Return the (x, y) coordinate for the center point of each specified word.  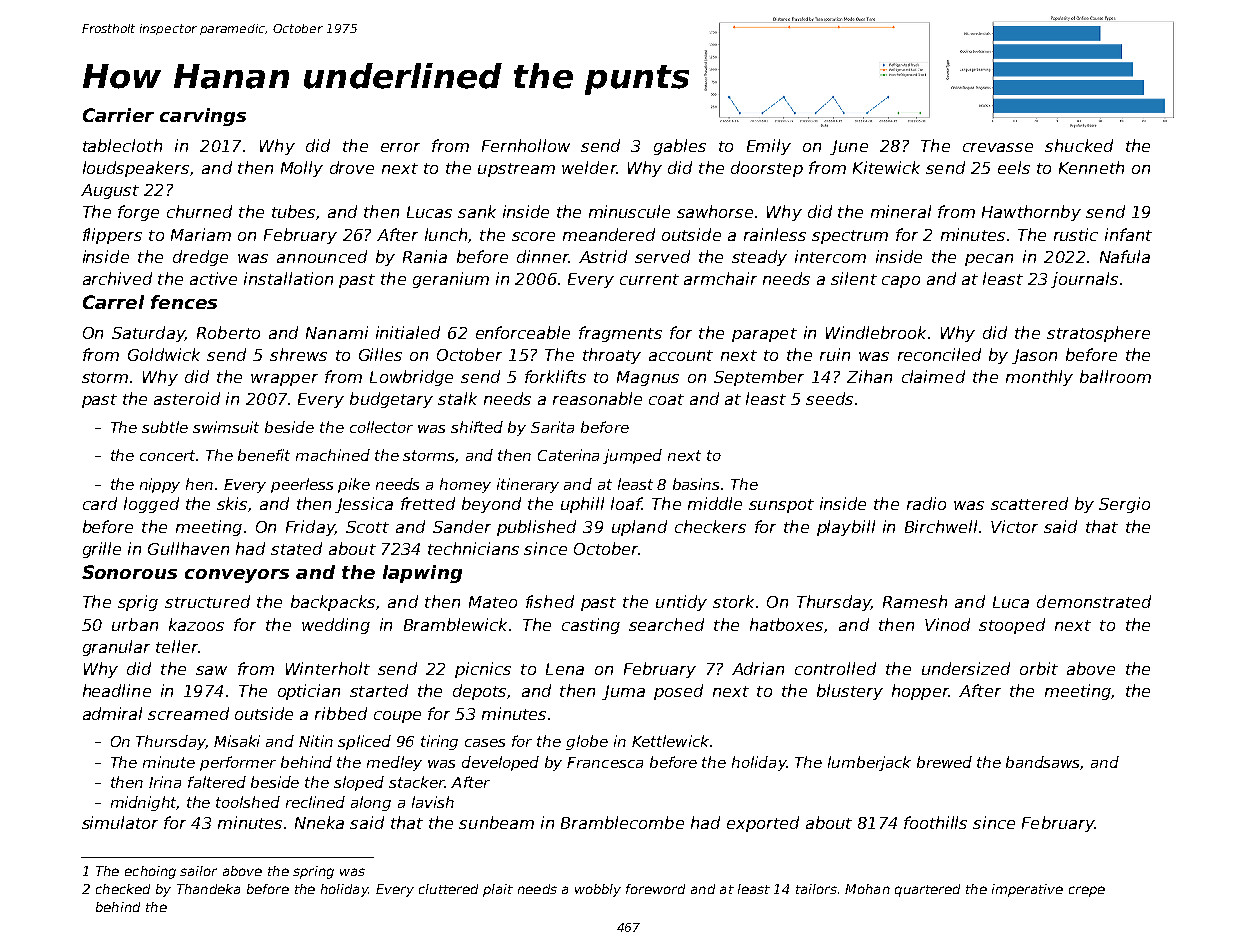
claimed (933, 376)
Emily (769, 147)
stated (296, 548)
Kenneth (1091, 167)
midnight (144, 803)
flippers (112, 236)
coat (666, 399)
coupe (397, 717)
